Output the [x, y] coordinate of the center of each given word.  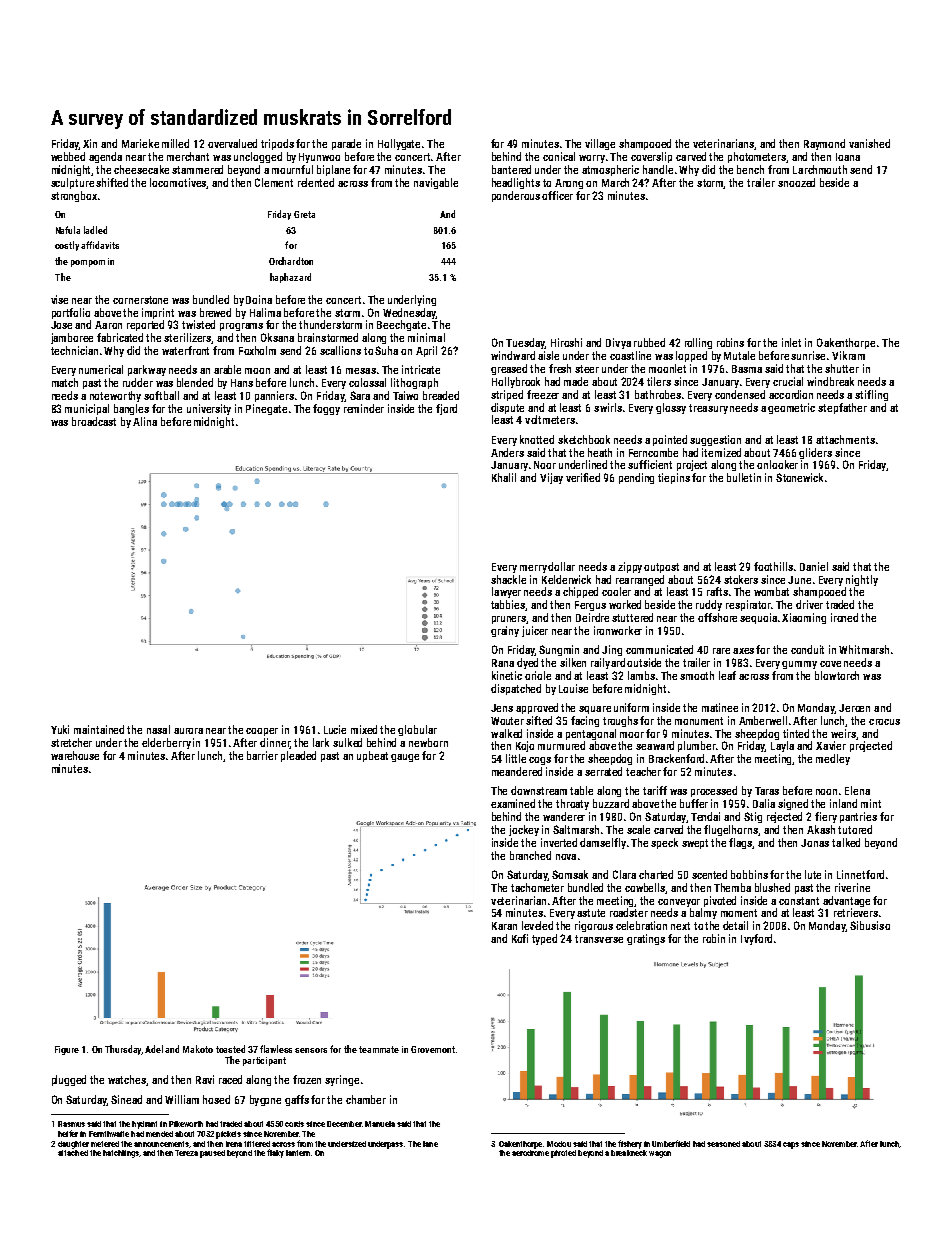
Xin [90, 143]
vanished [869, 143]
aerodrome [530, 1153]
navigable [436, 183]
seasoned [723, 1144]
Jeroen [854, 708]
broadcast [94, 421]
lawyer [506, 592]
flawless [276, 1049]
